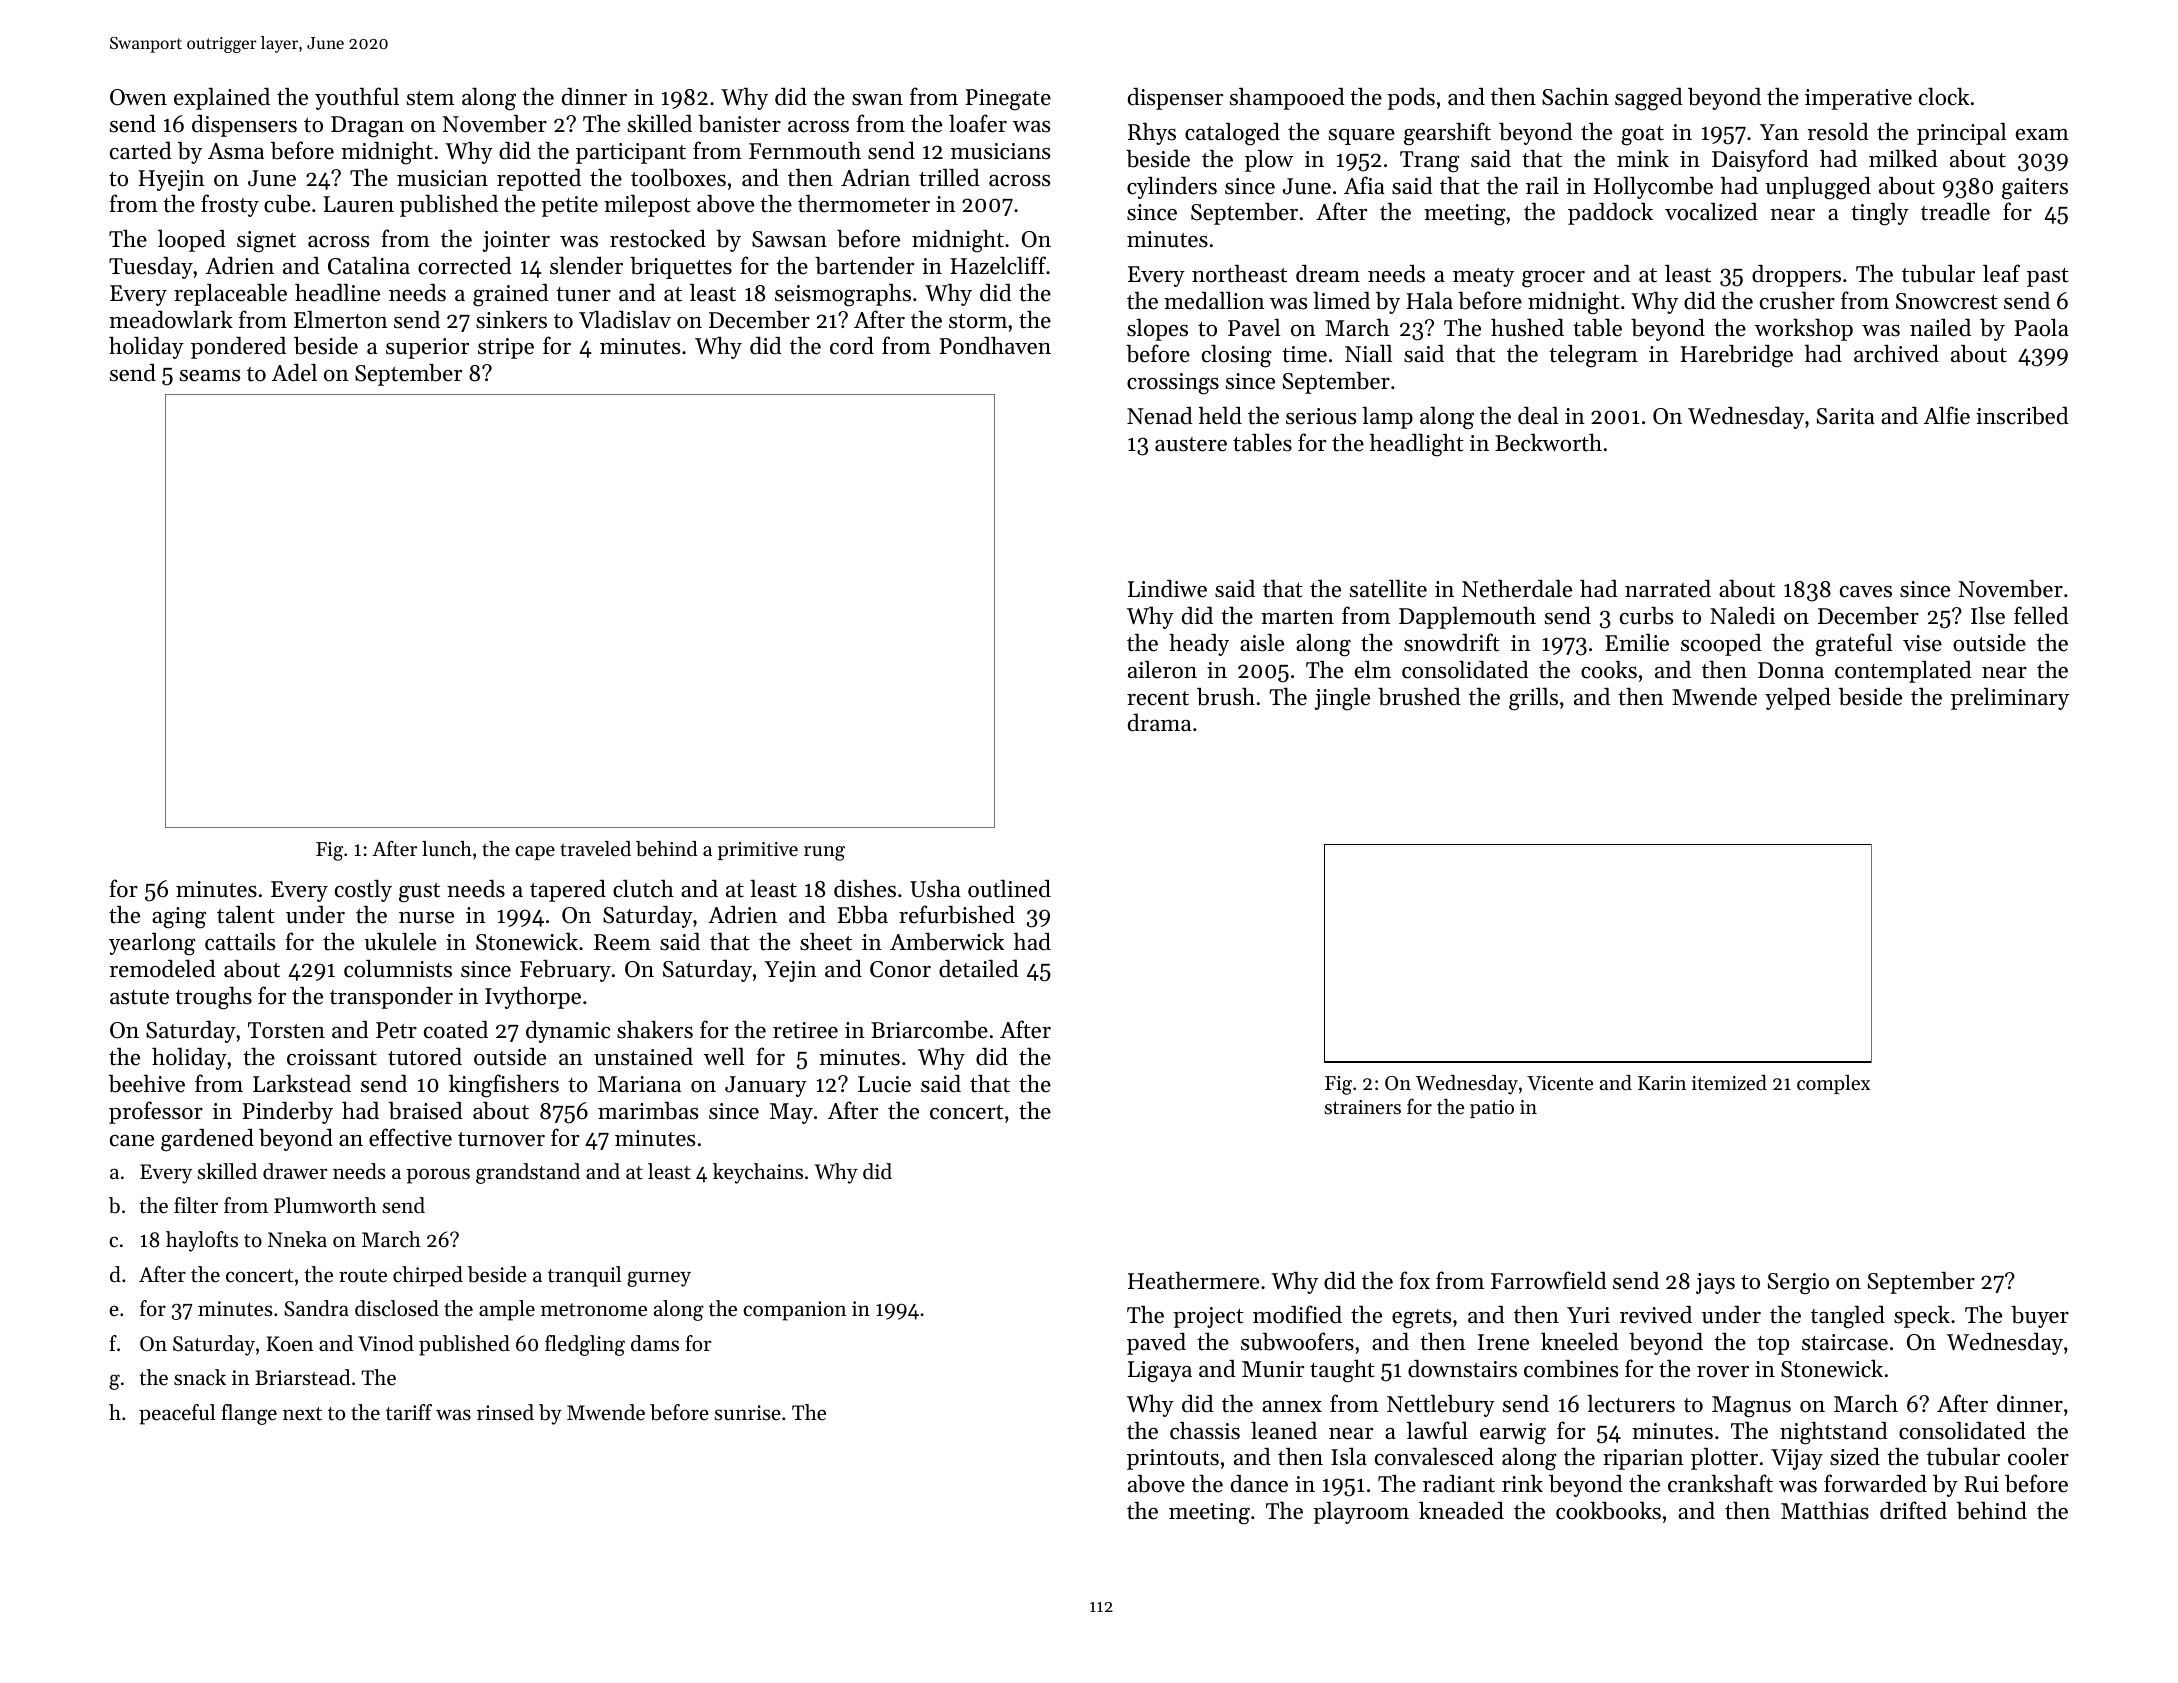  I want to click on beehive, so click(147, 1083).
